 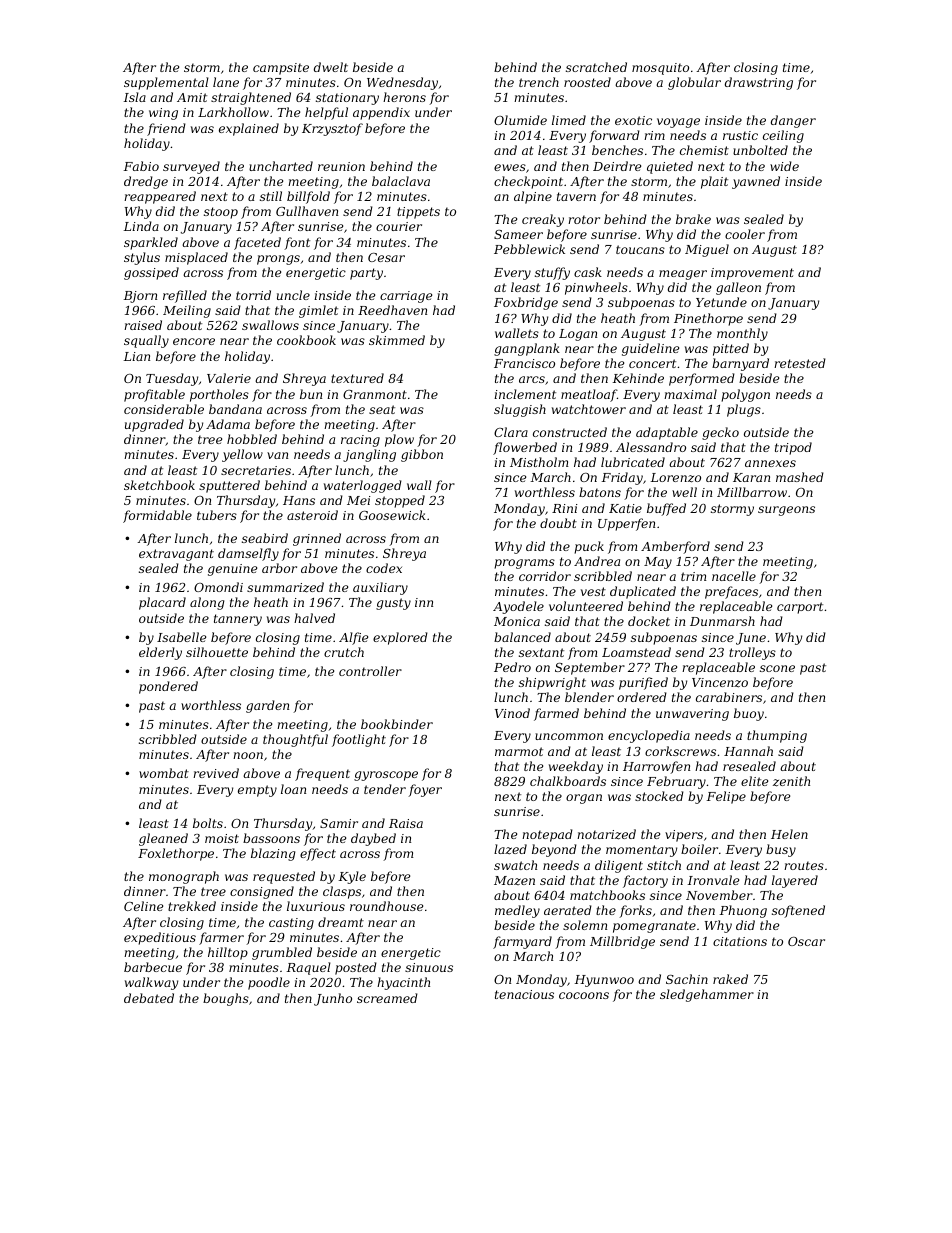 I want to click on sketchbook, so click(x=159, y=485).
